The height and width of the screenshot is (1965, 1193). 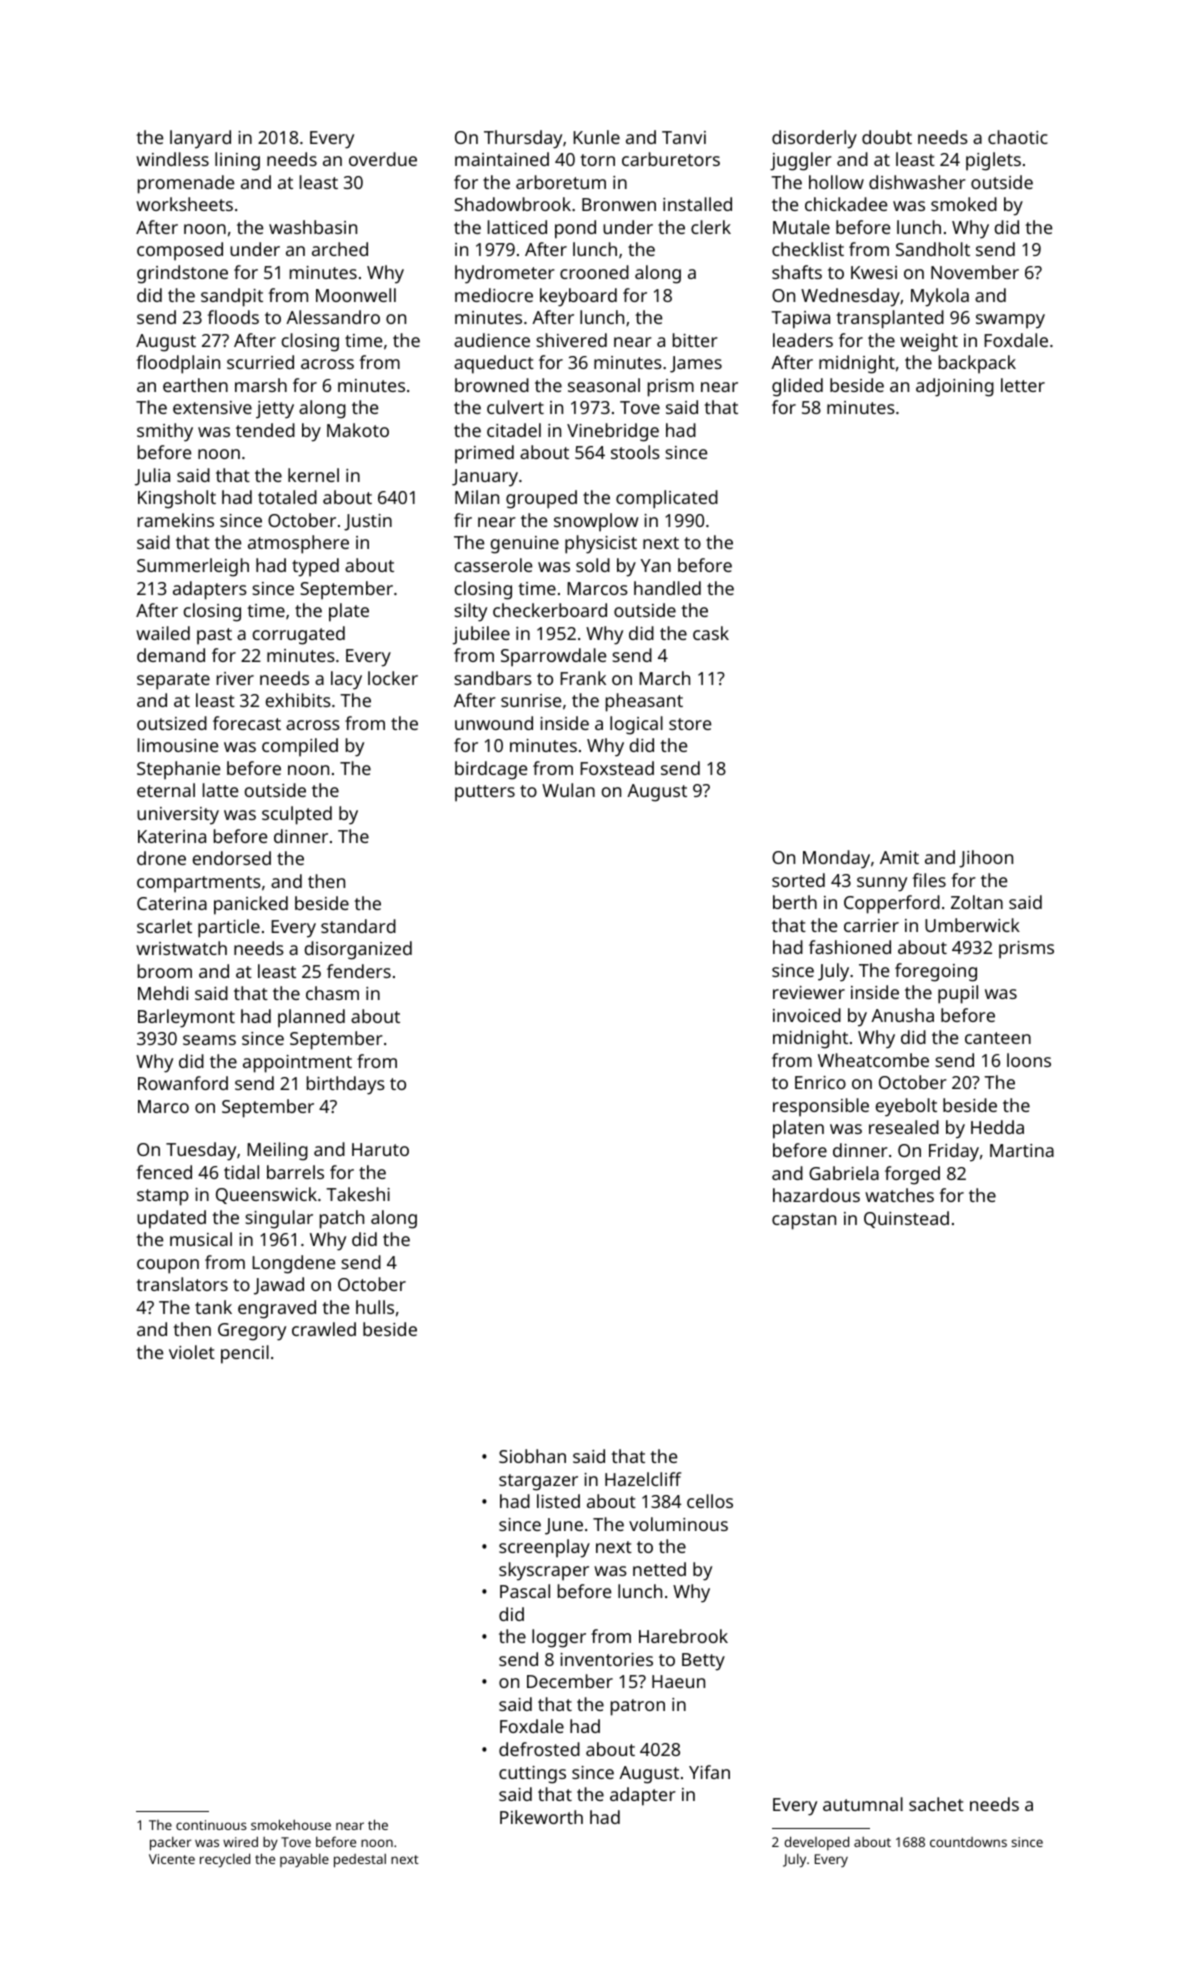 What do you see at coordinates (638, 1707) in the screenshot?
I see `patron` at bounding box center [638, 1707].
